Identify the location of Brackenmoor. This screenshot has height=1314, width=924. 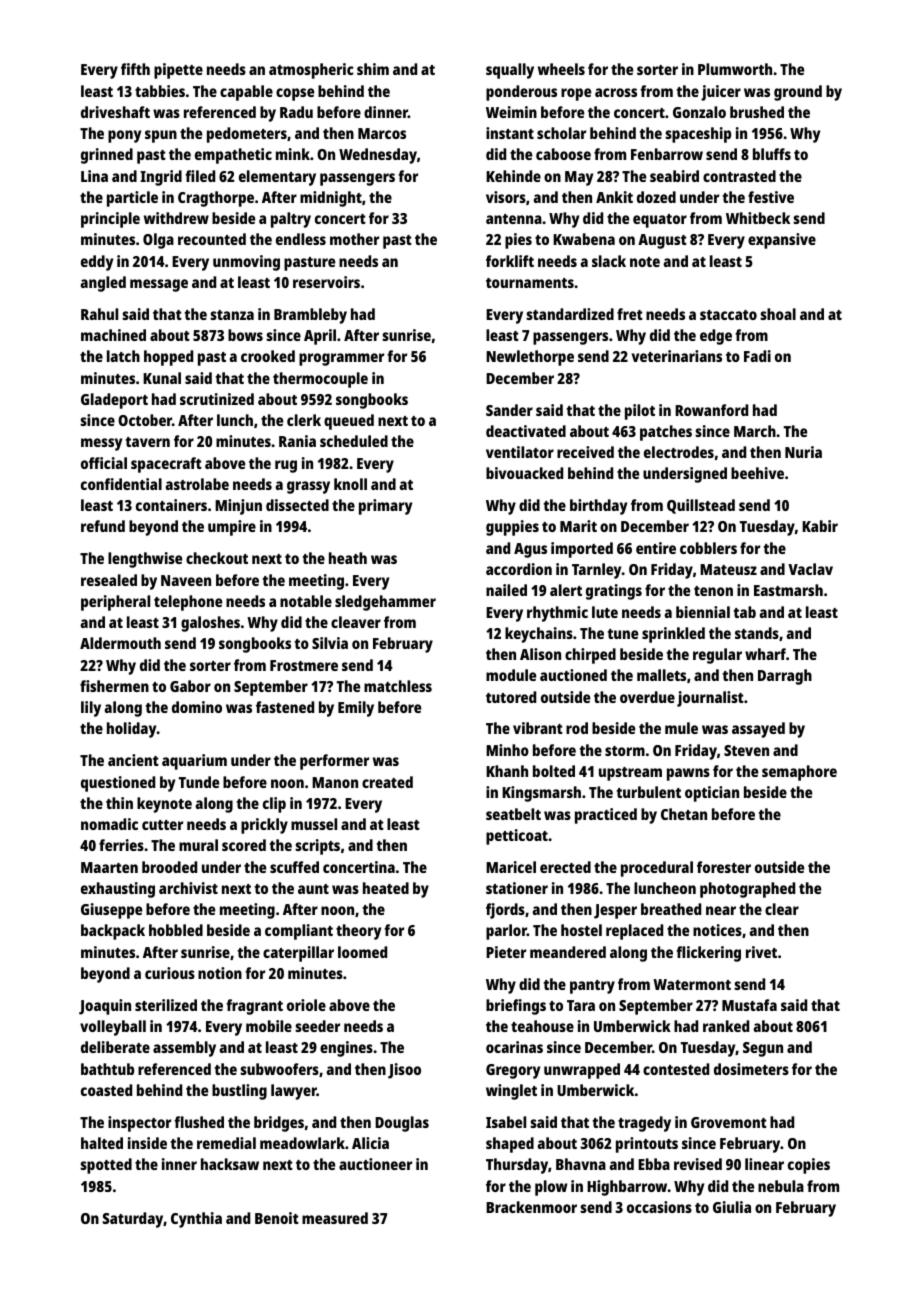
(531, 1207).
